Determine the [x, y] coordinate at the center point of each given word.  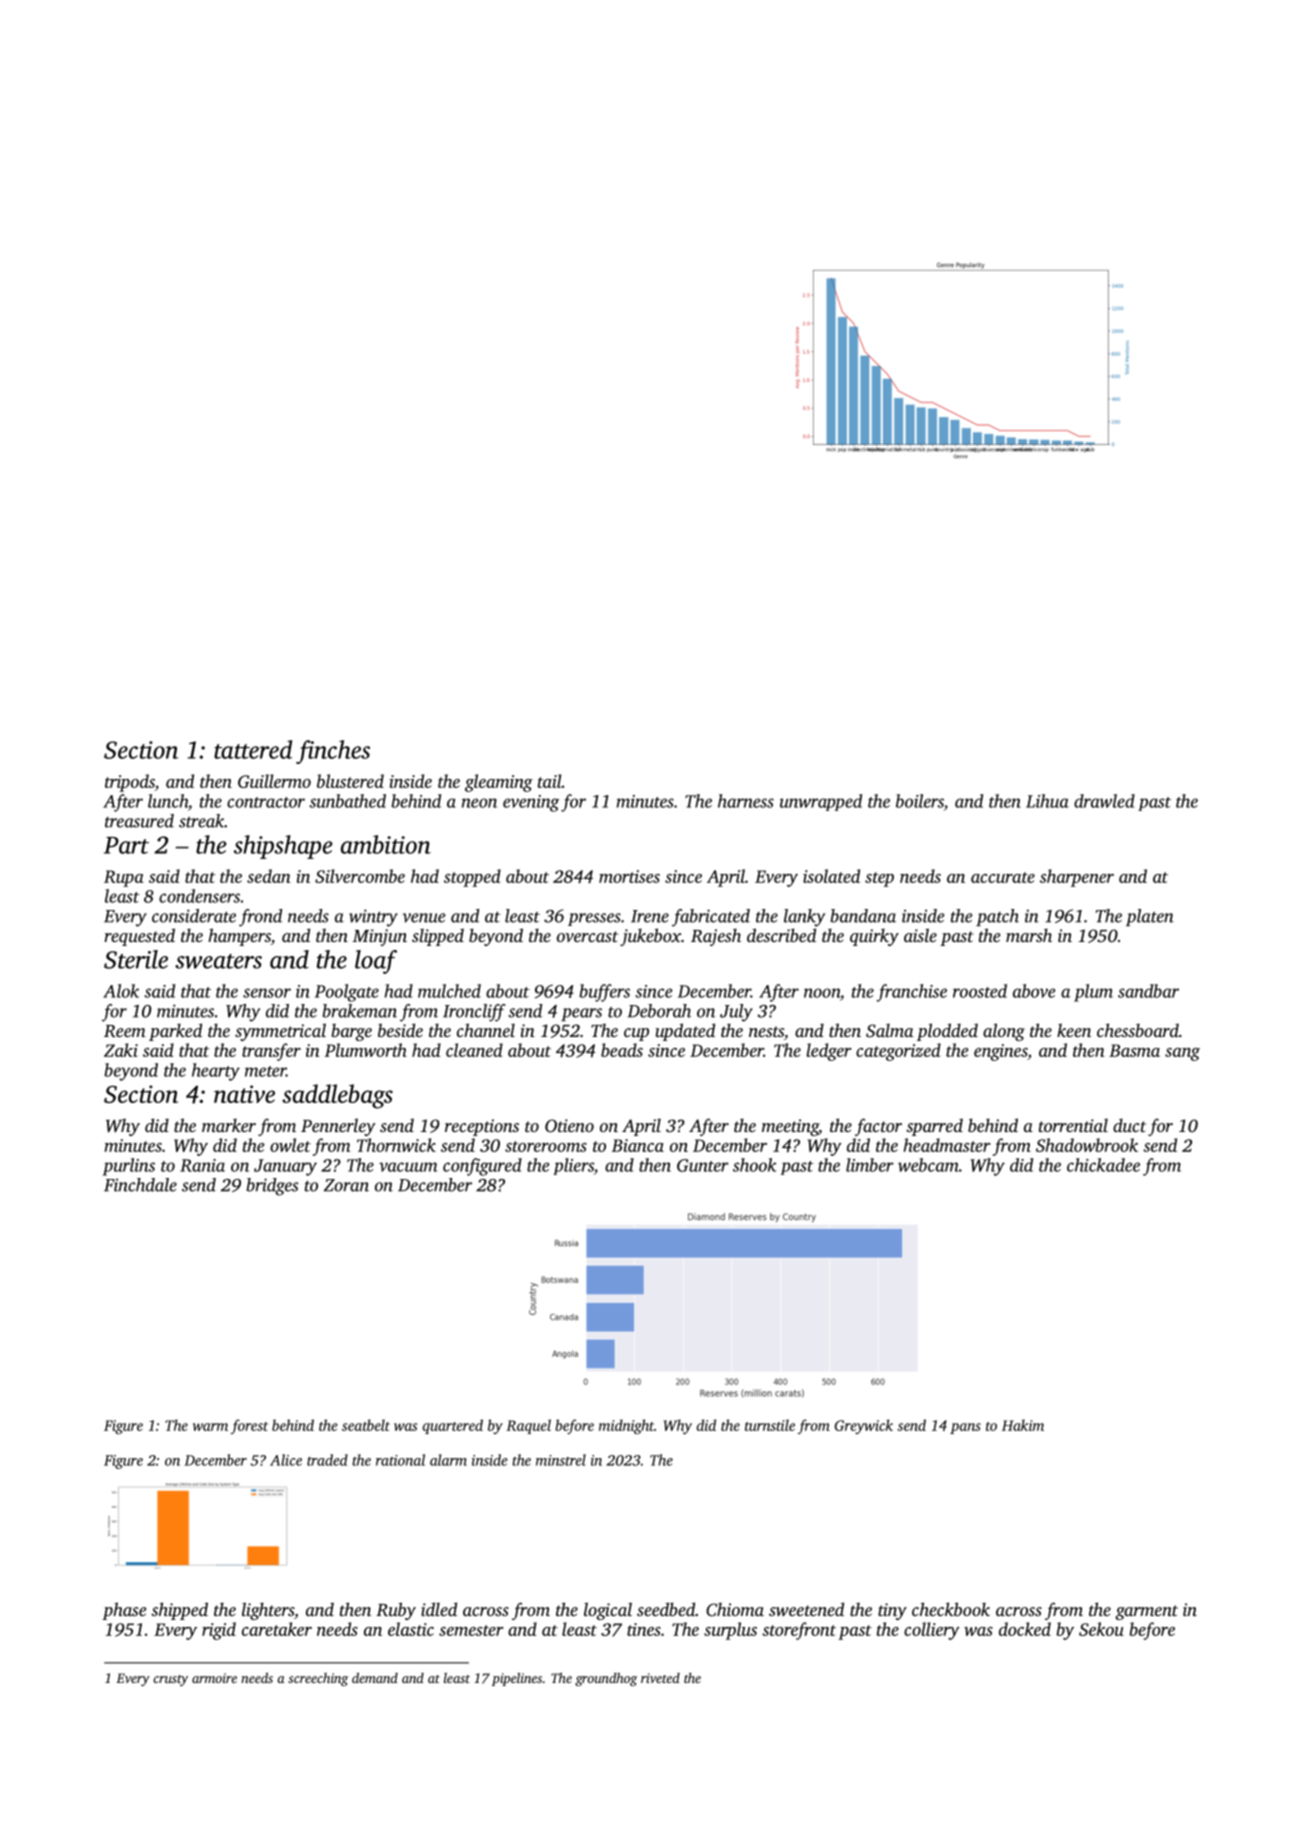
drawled [1104, 801]
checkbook [951, 1609]
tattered [253, 749]
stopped [472, 878]
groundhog [606, 1679]
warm [210, 1427]
